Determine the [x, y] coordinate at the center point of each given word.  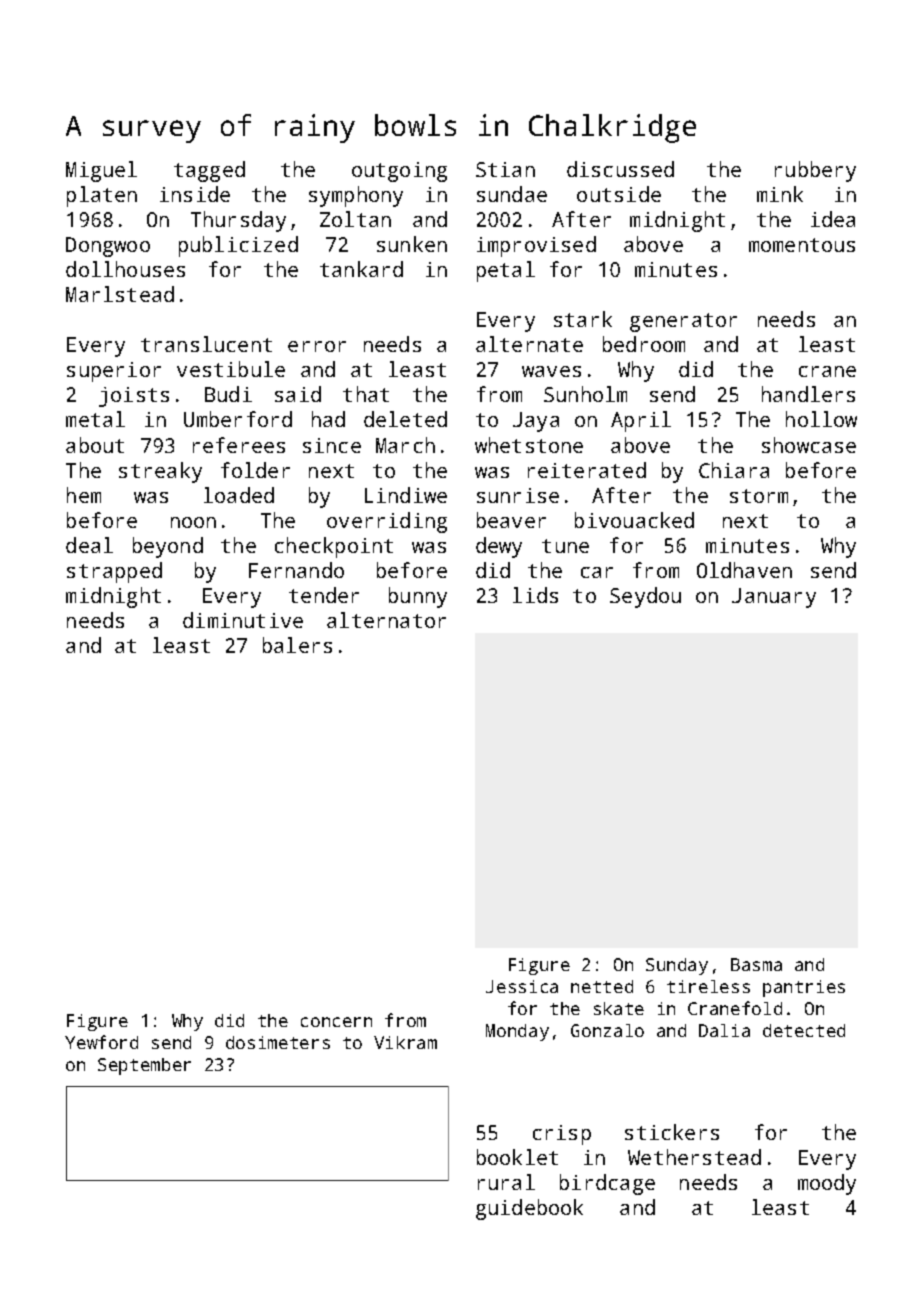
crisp [562, 1135]
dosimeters [278, 1042]
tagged [209, 171]
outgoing [399, 172]
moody [827, 1184]
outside [619, 194]
